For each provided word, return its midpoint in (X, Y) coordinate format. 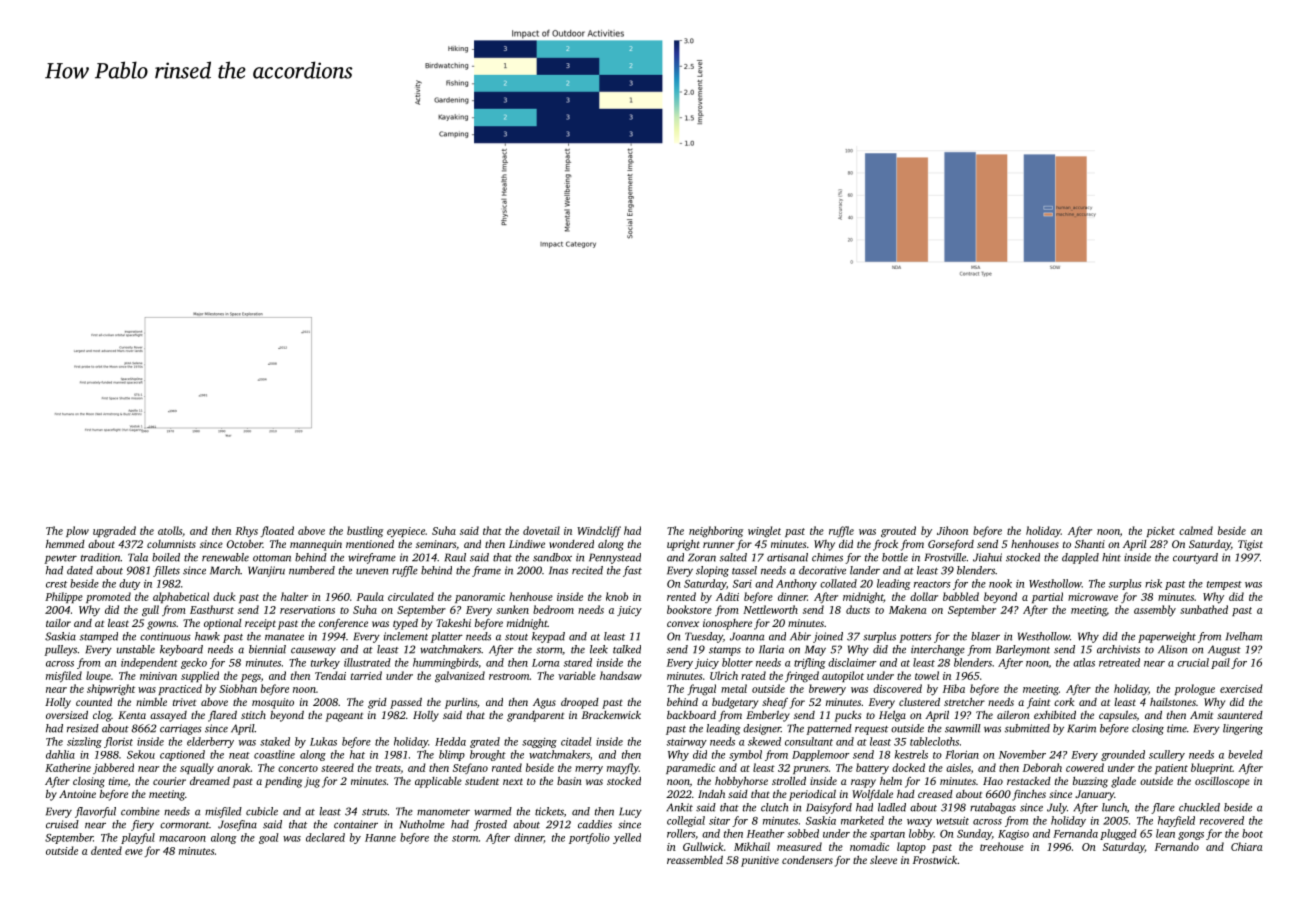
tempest (1224, 585)
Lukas (323, 741)
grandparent (535, 716)
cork (1064, 702)
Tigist (1250, 545)
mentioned (370, 544)
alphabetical (181, 597)
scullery (1167, 755)
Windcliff (599, 532)
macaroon (182, 839)
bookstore (689, 609)
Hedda (450, 741)
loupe (98, 676)
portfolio (589, 838)
